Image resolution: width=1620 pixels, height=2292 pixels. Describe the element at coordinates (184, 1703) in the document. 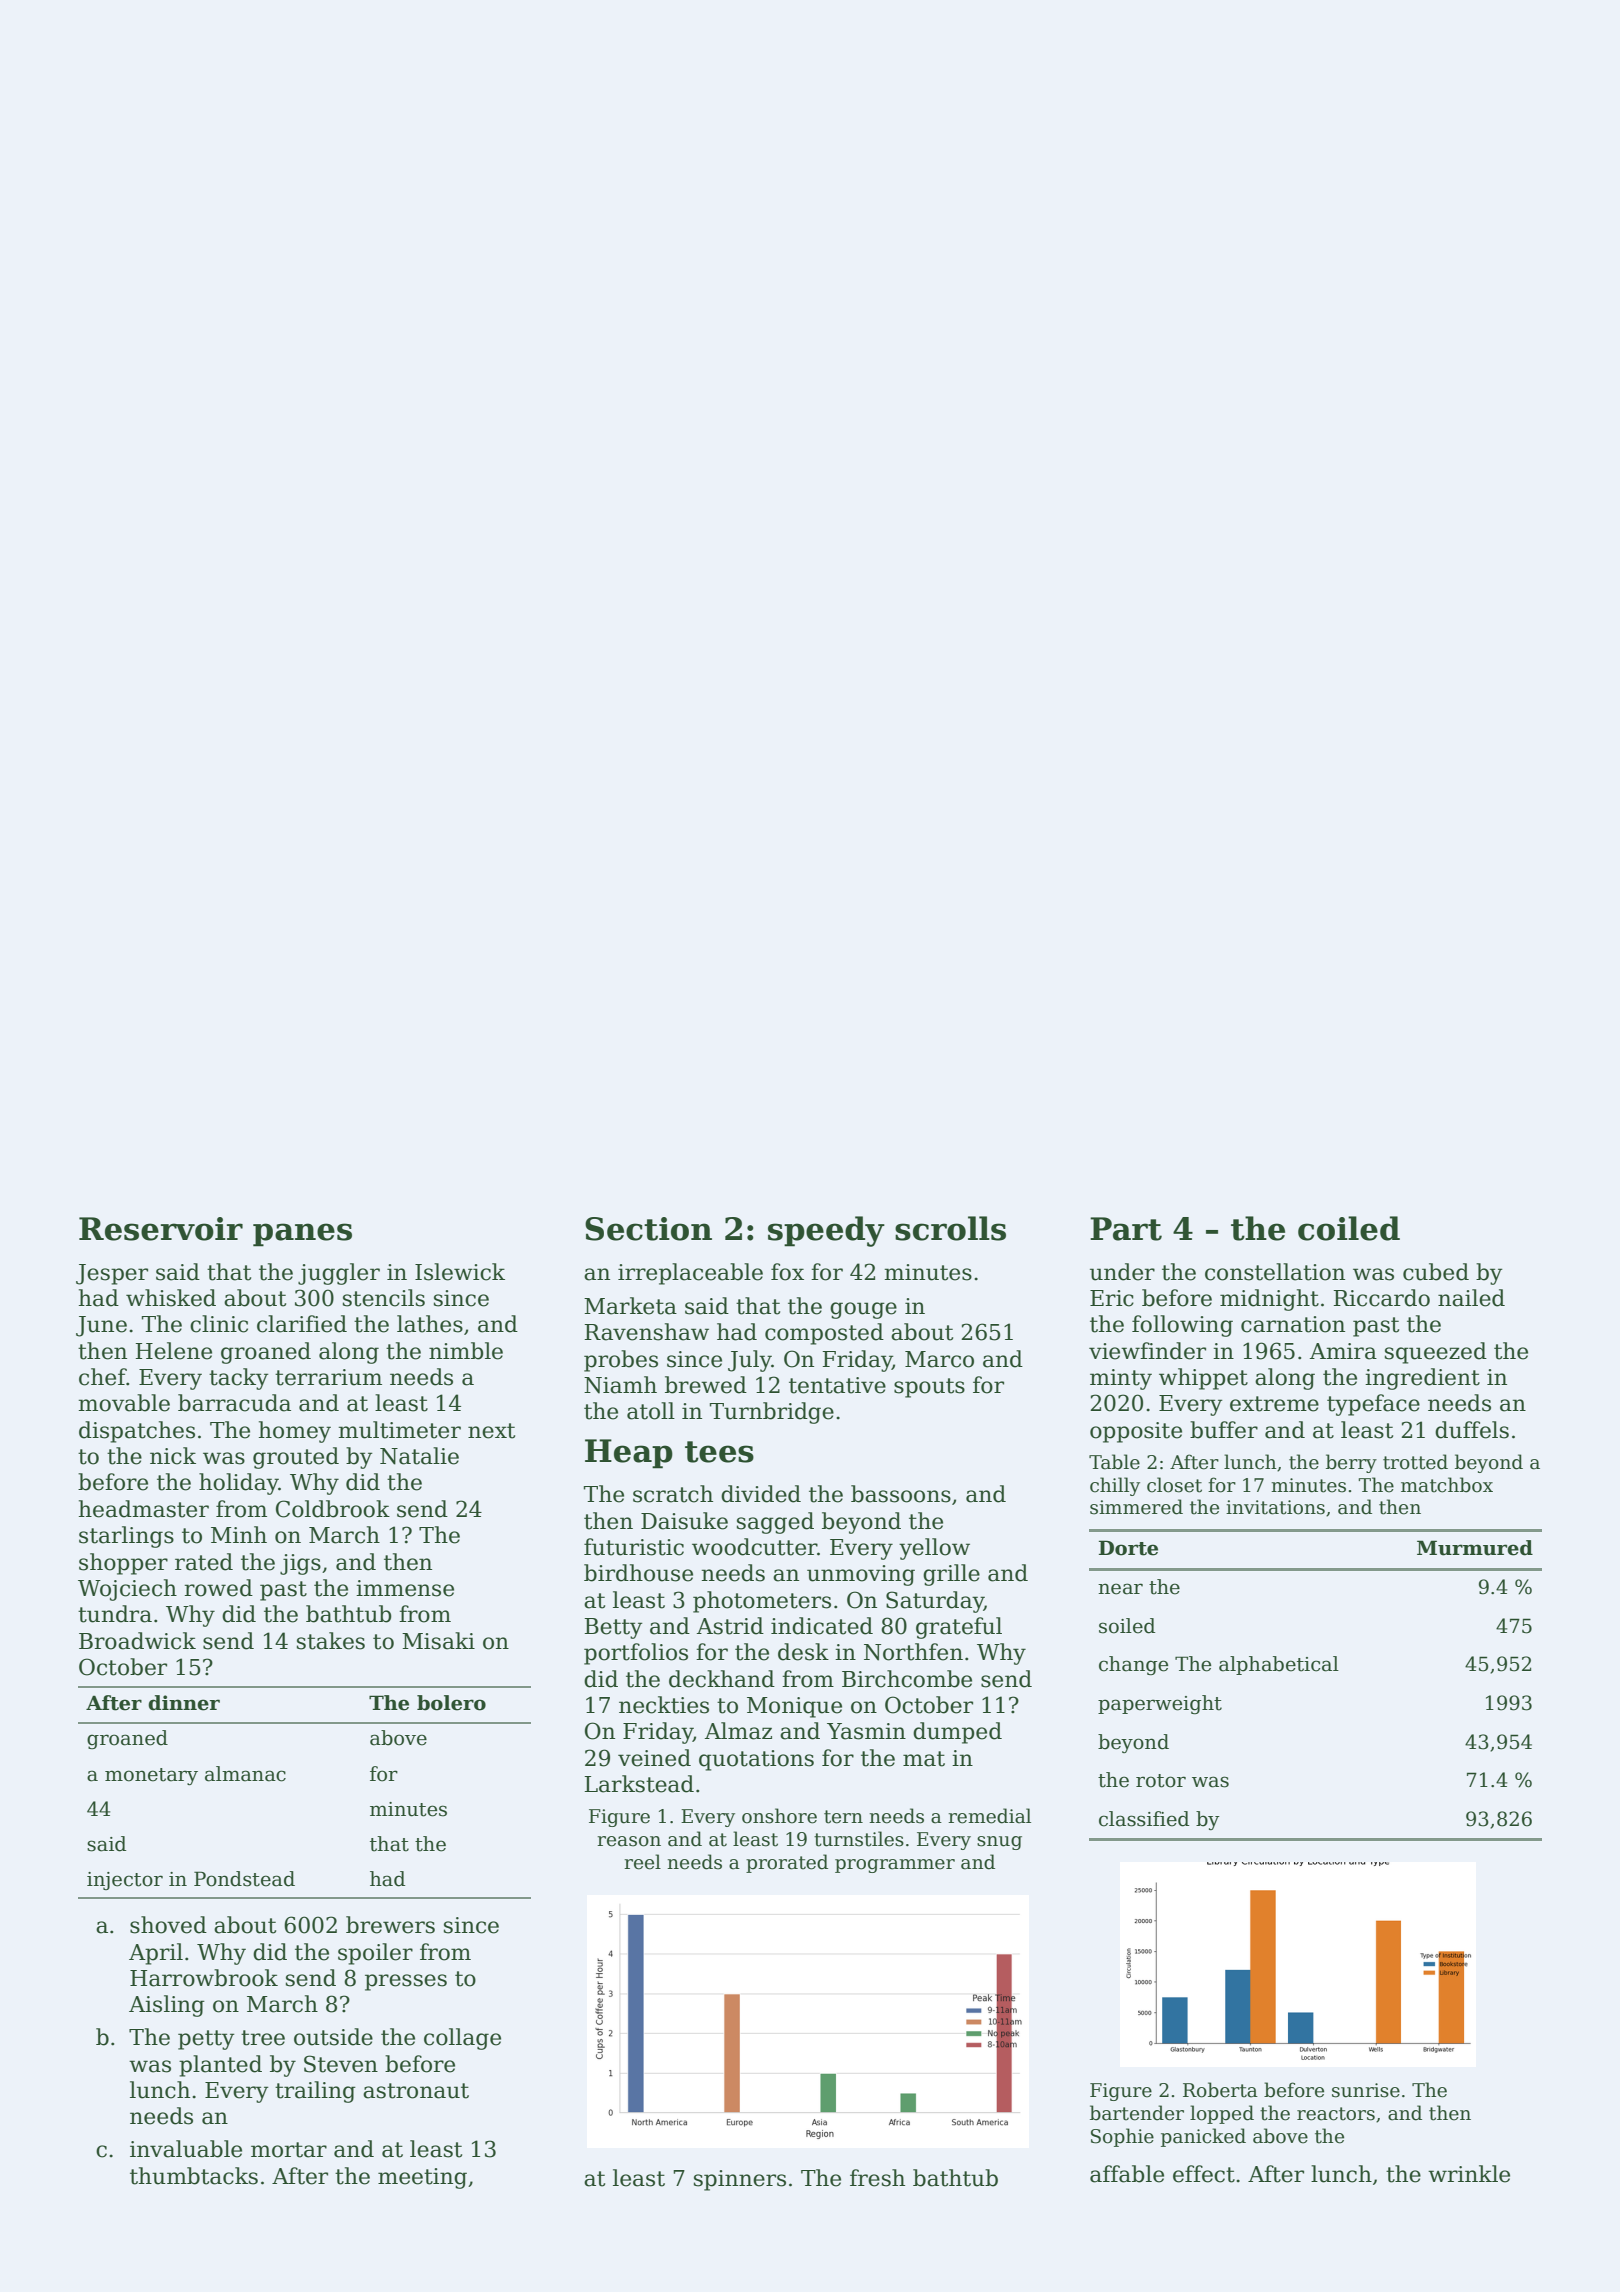

I see `dinner` at that location.
